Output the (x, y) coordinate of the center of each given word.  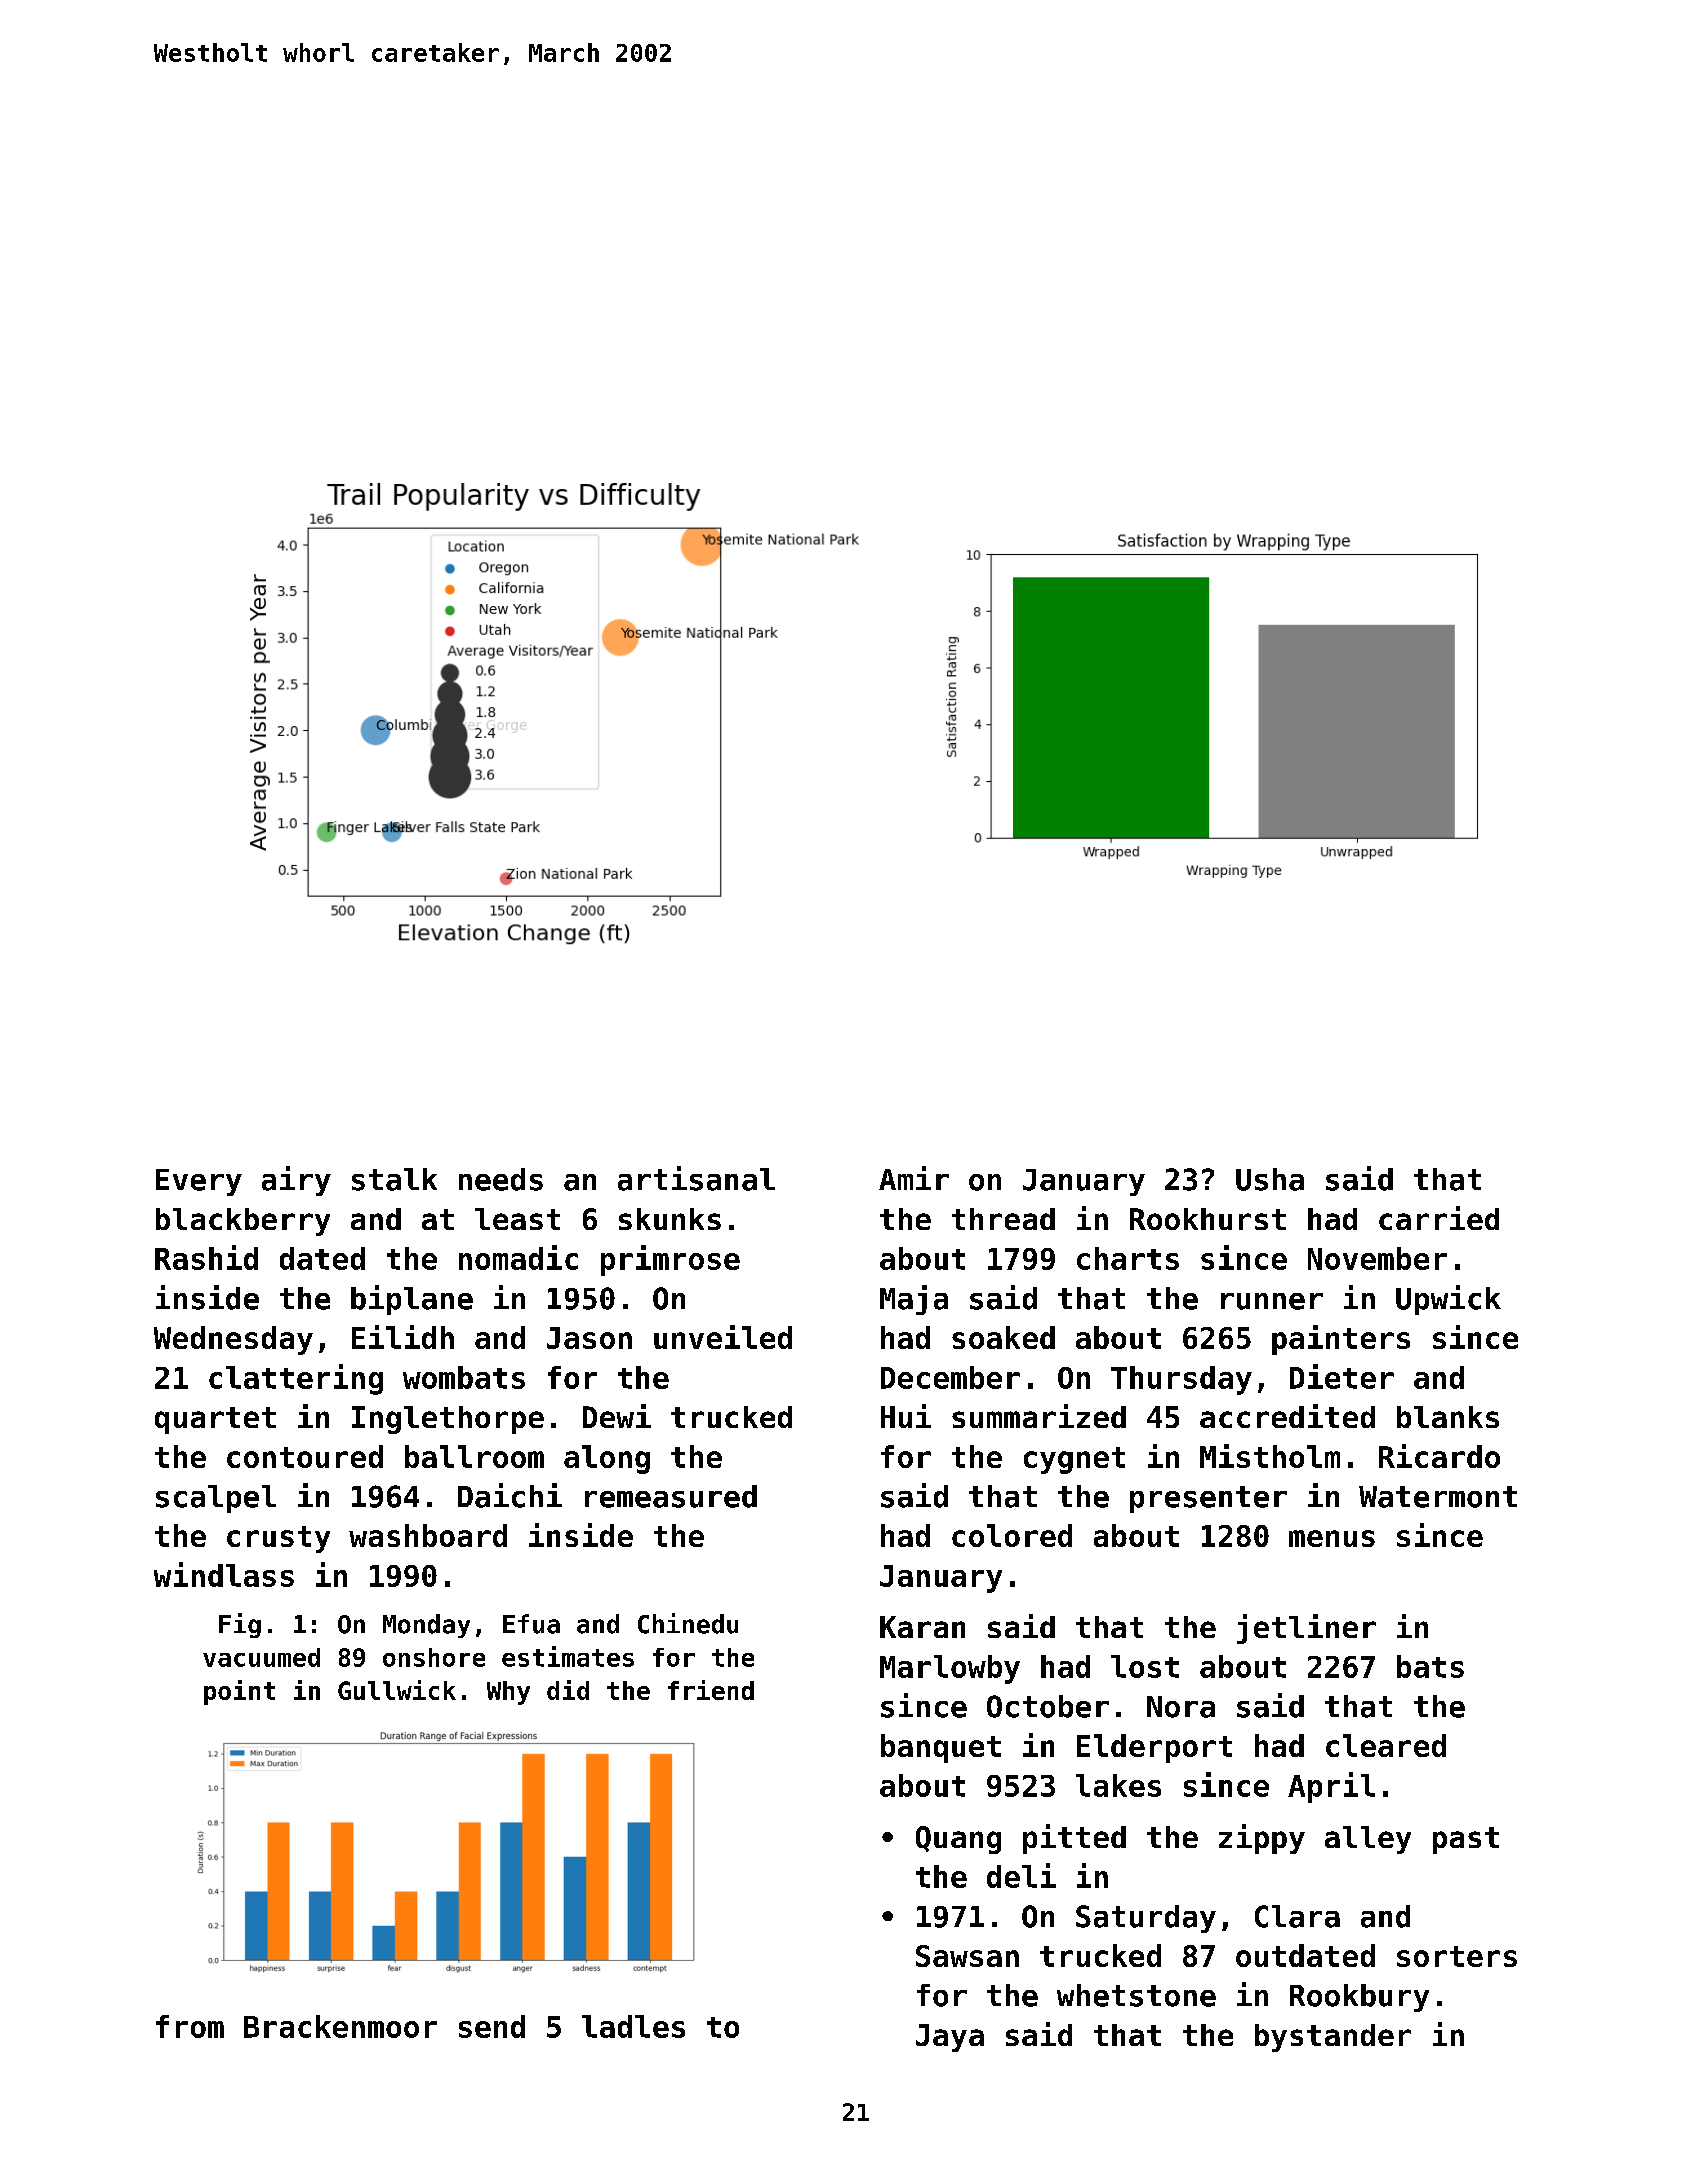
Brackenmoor (340, 2026)
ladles (633, 2026)
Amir (914, 1178)
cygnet (1074, 1460)
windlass (224, 1574)
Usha (1270, 1179)
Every (199, 1182)
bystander (1333, 2038)
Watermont (1438, 1497)
